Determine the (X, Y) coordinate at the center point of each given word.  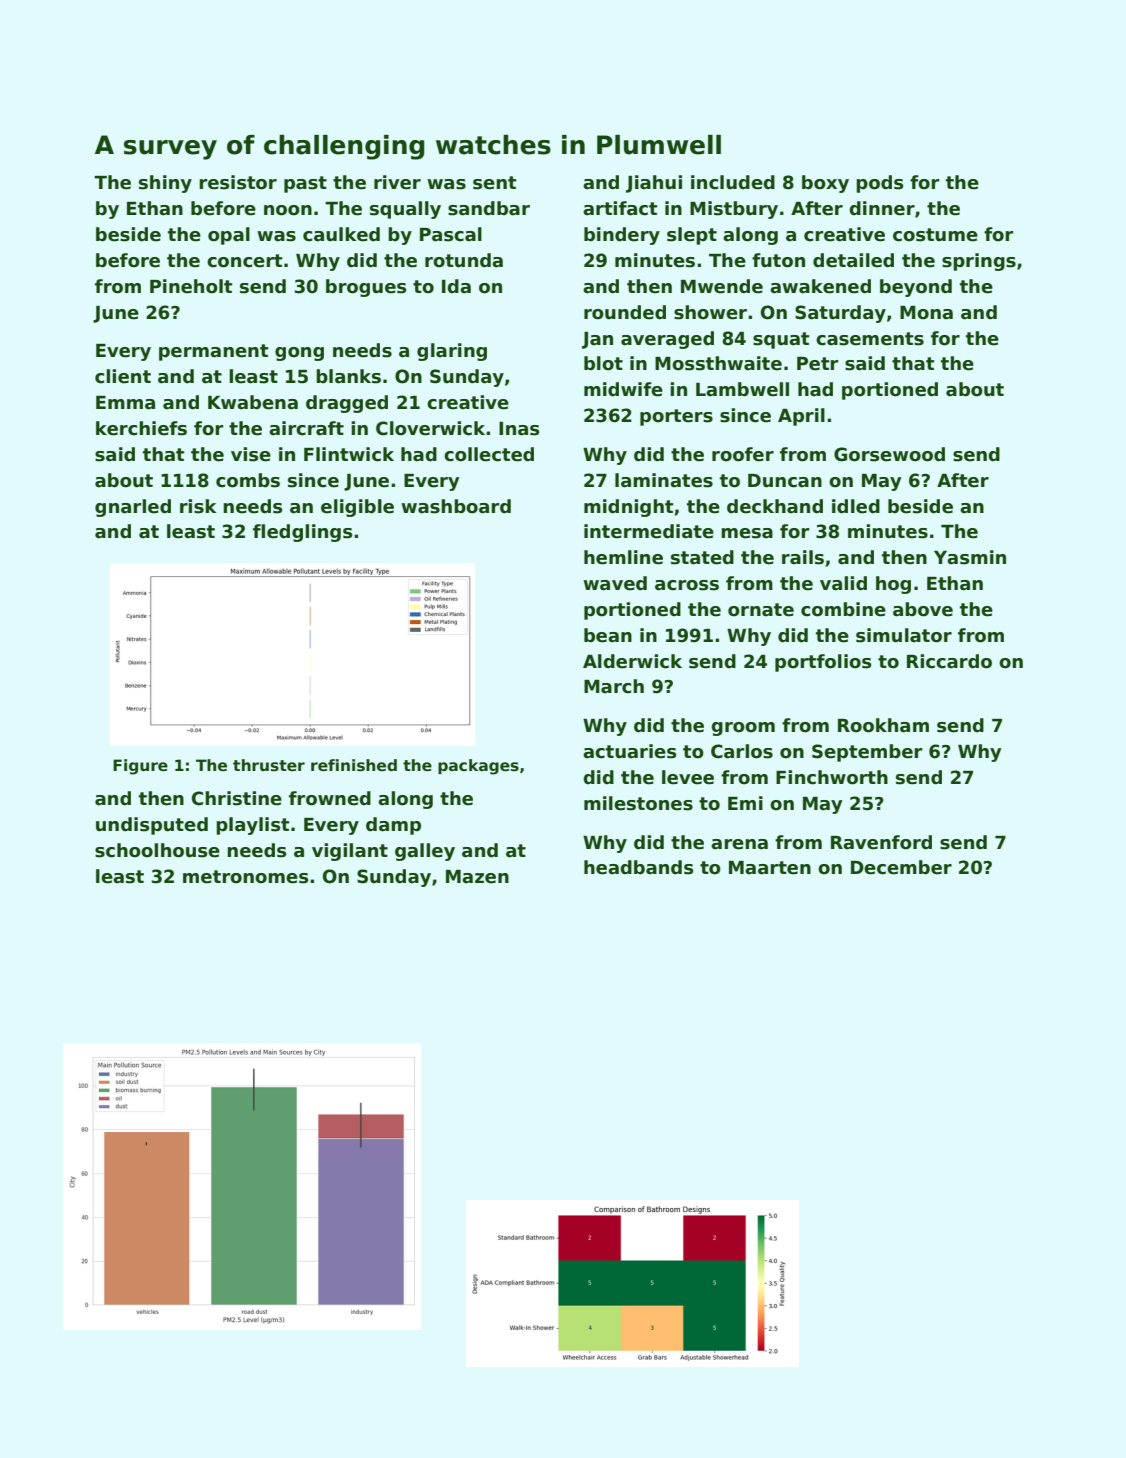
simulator (904, 635)
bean (608, 635)
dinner (882, 208)
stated (702, 557)
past (305, 184)
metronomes (245, 877)
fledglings (302, 533)
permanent (214, 352)
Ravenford (881, 842)
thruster (269, 765)
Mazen (477, 877)
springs (979, 262)
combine (843, 609)
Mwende (722, 286)
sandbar (489, 208)
